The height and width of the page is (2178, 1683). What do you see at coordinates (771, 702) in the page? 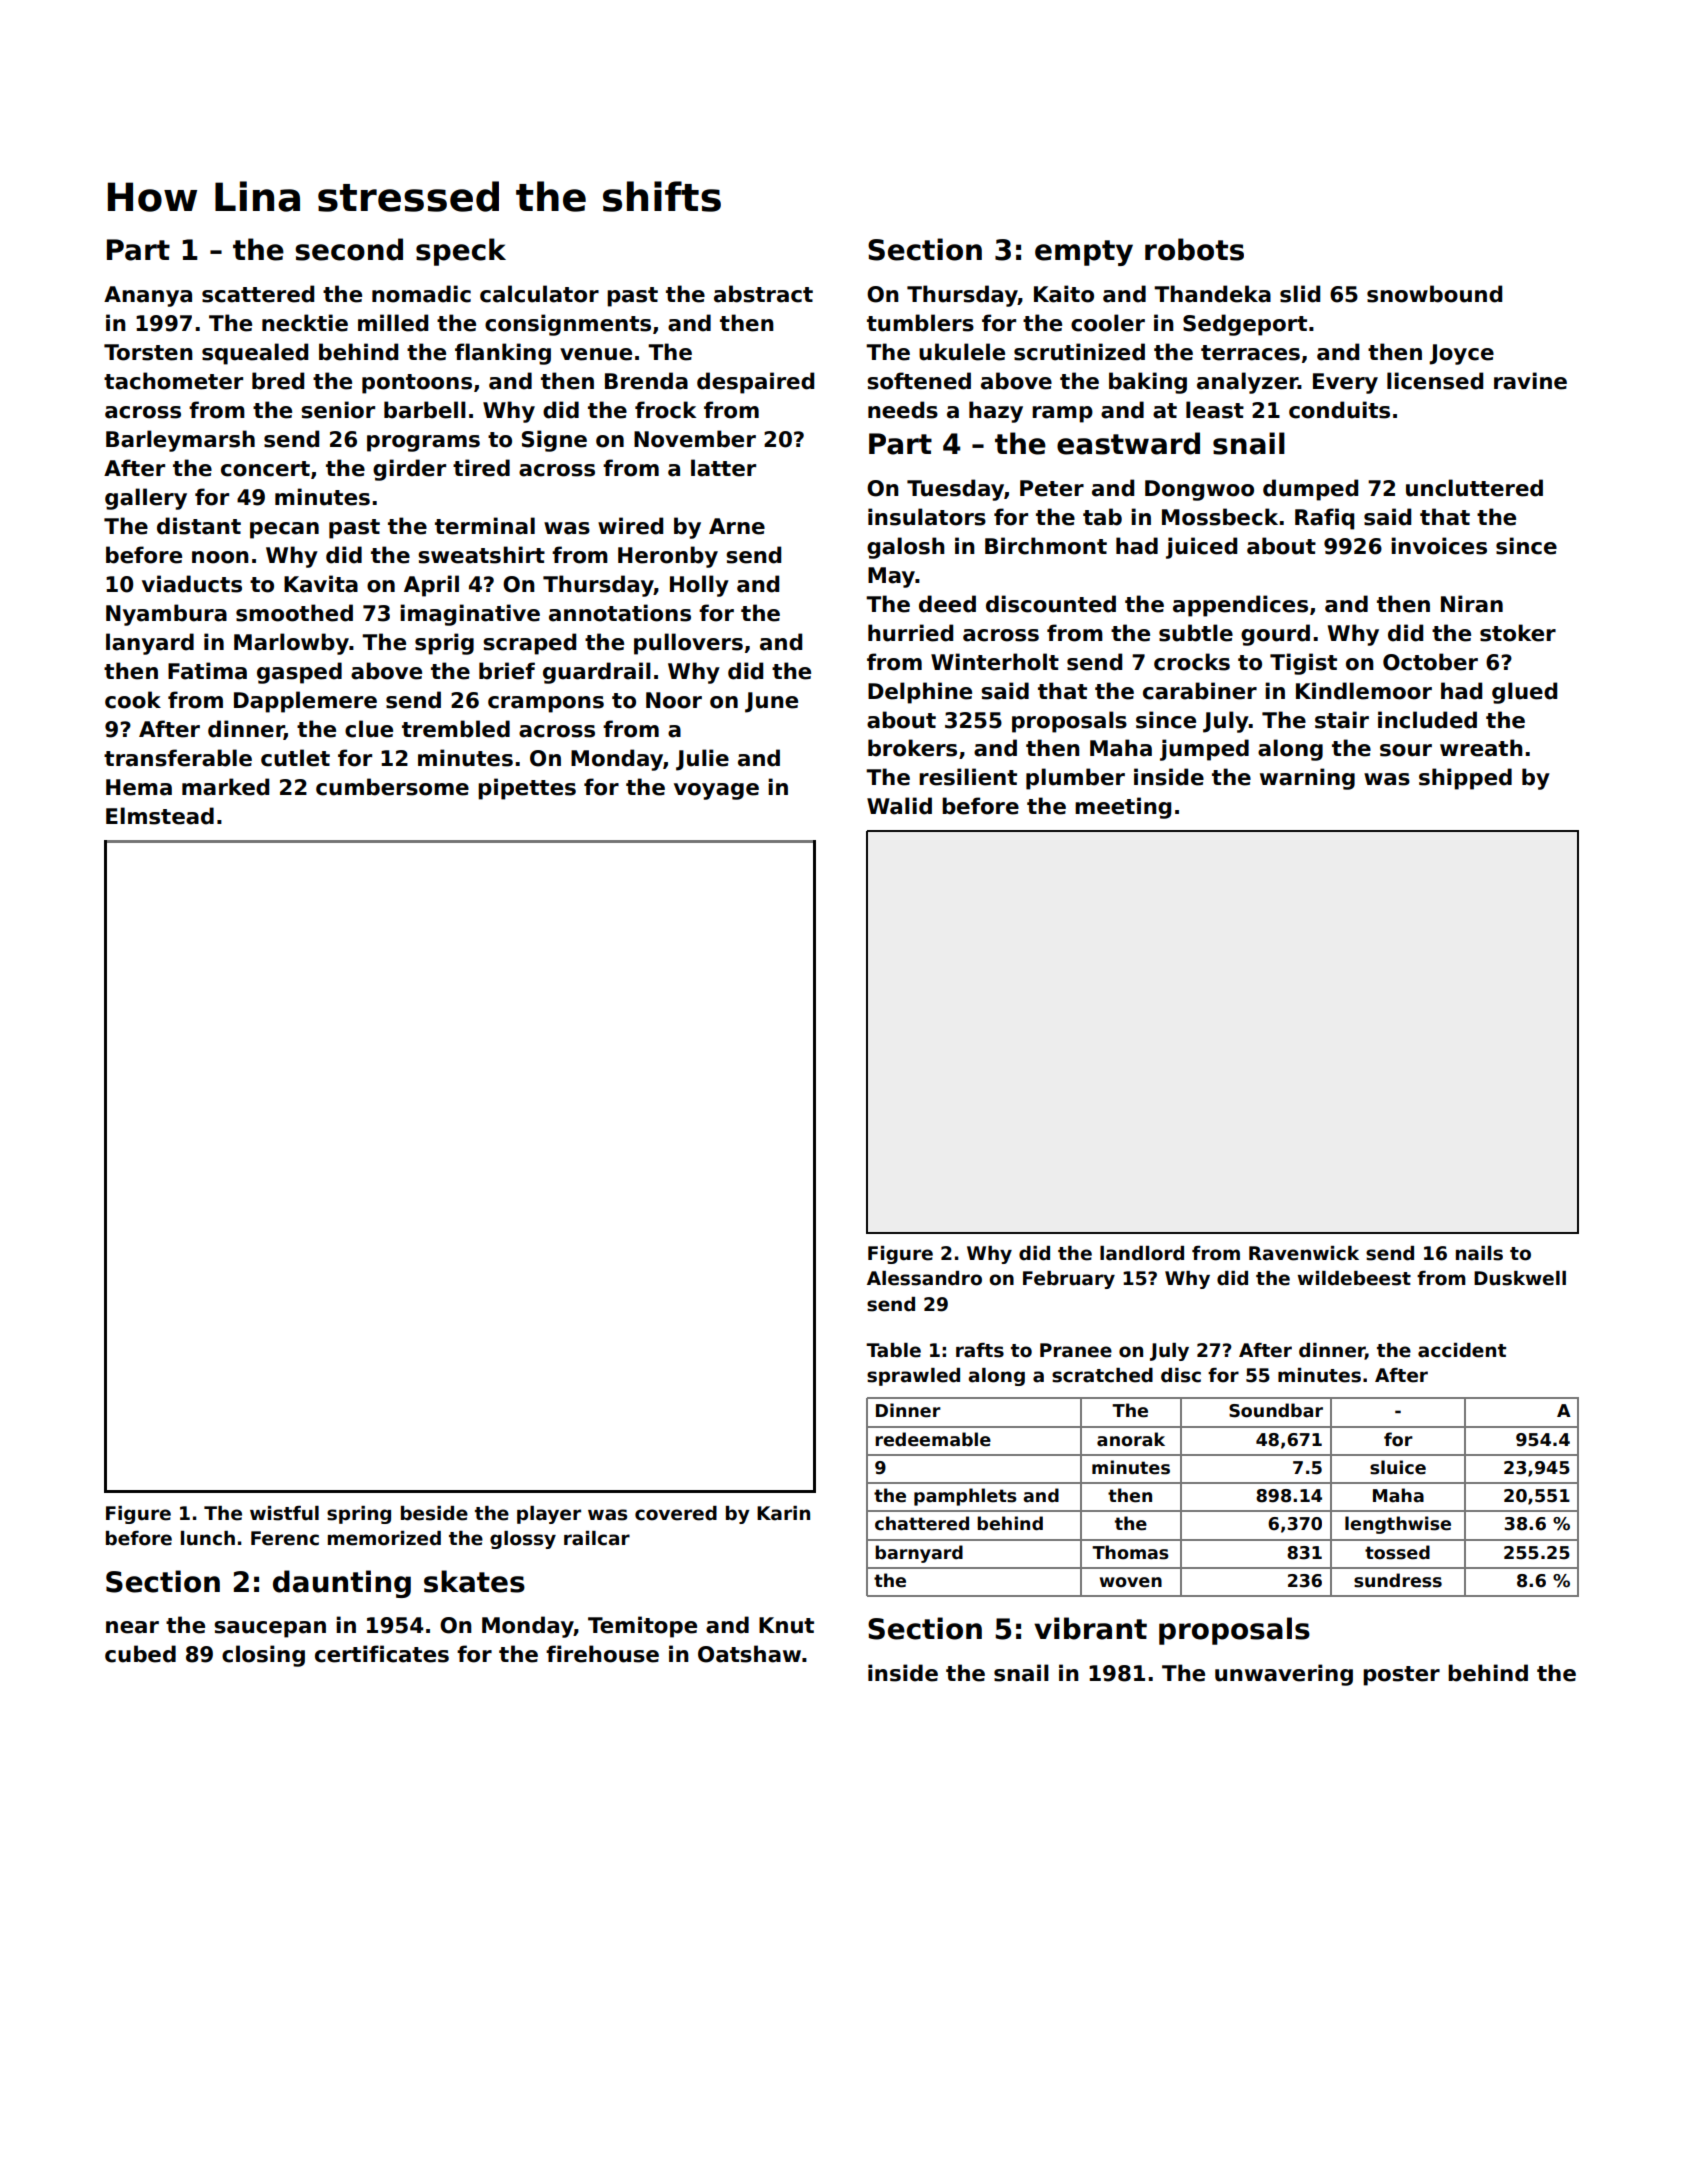
I see `June` at bounding box center [771, 702].
